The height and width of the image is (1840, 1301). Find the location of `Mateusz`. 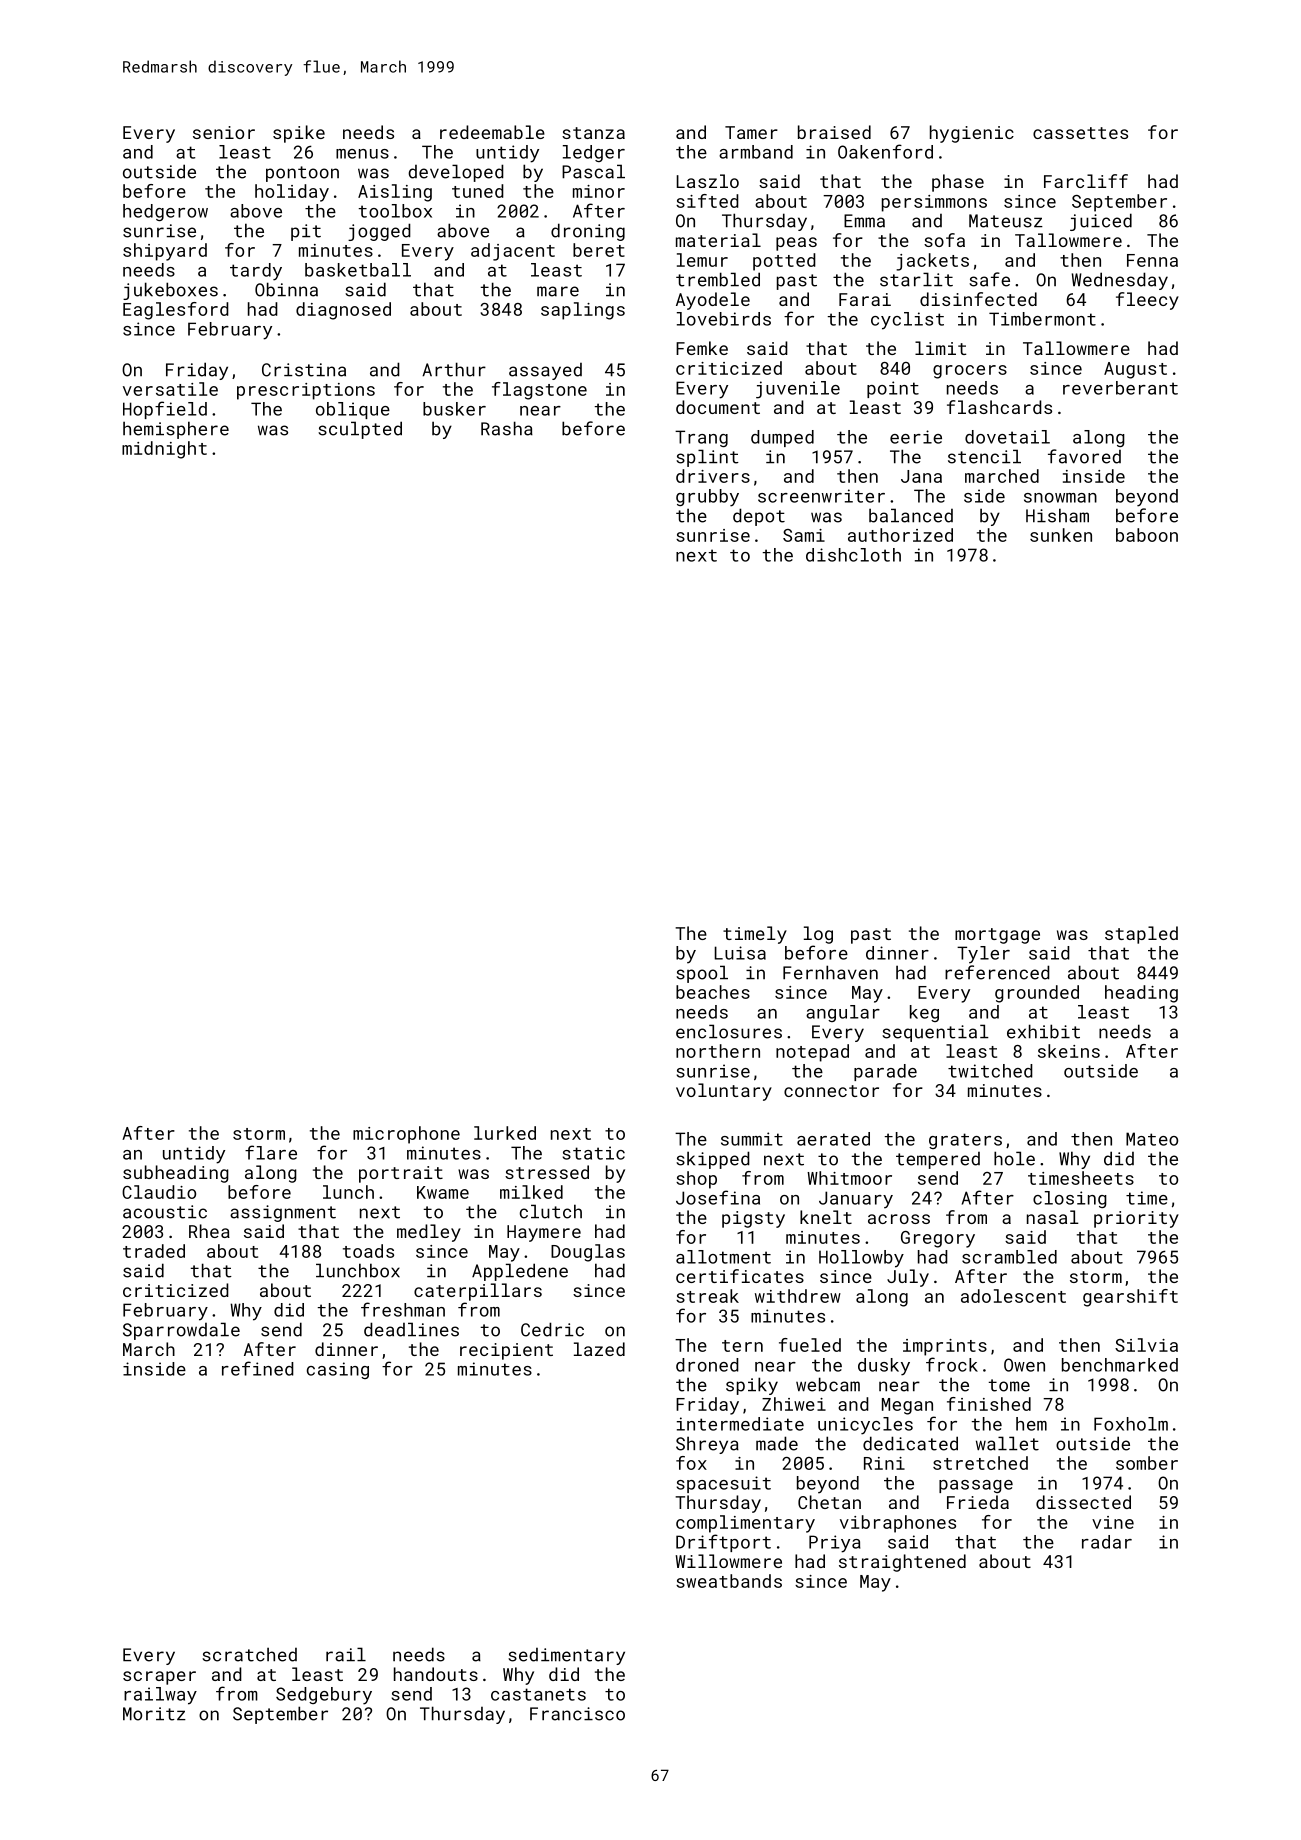

Mateusz is located at coordinates (1006, 221).
